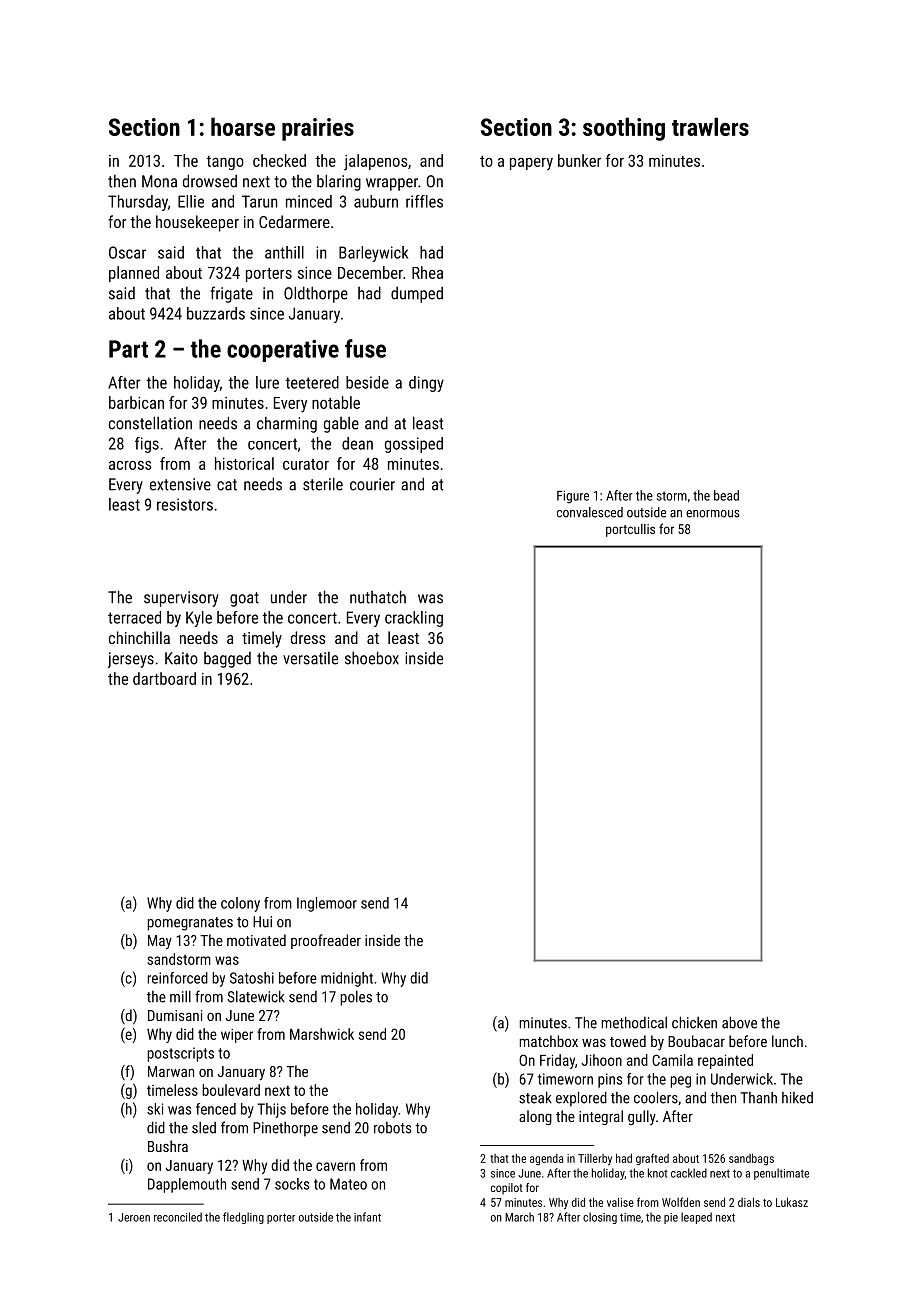  I want to click on fledgling, so click(243, 1218).
